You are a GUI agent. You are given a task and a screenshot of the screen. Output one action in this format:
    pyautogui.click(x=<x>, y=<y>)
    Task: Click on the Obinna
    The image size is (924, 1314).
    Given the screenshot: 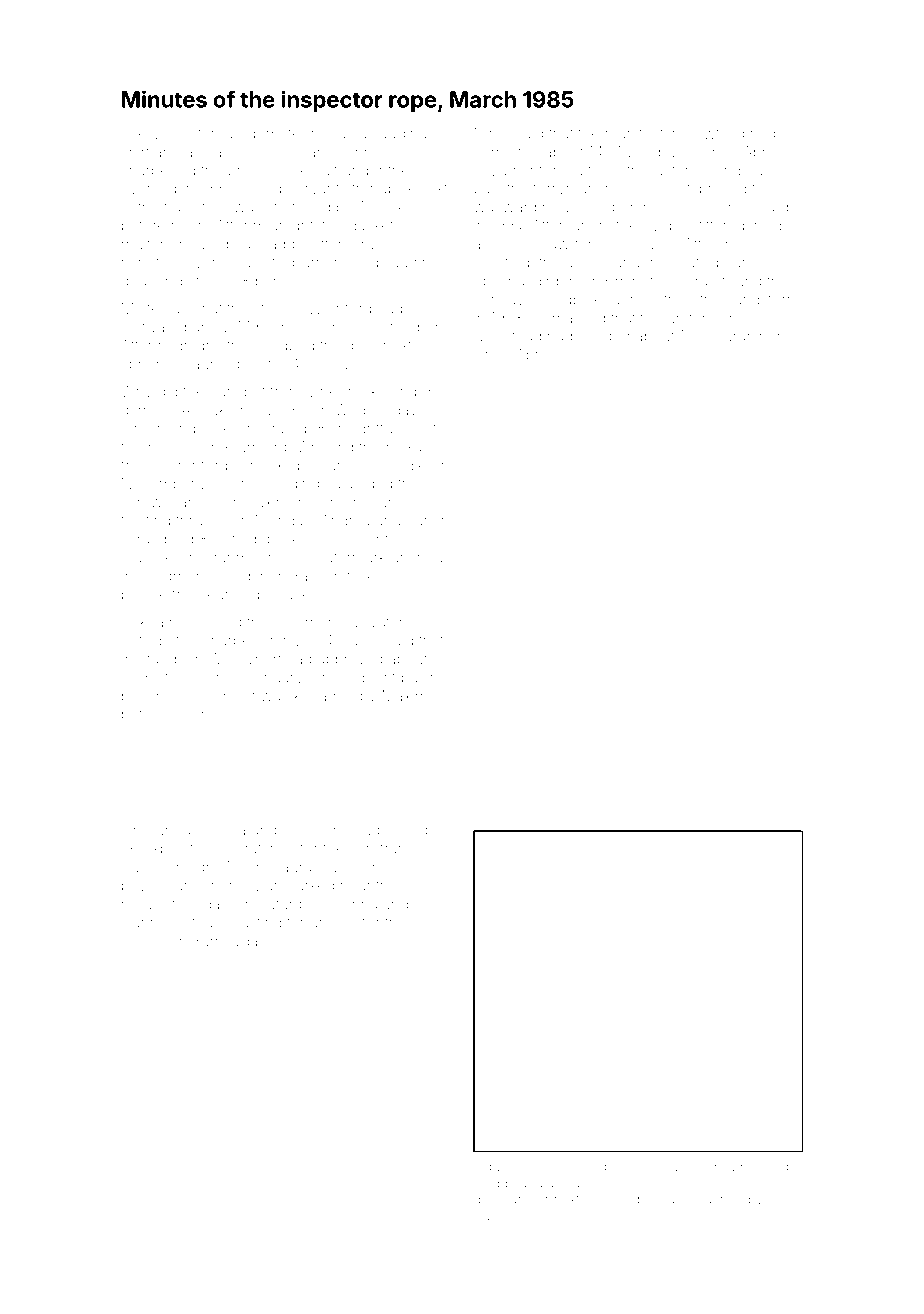 What is the action you would take?
    pyautogui.click(x=352, y=904)
